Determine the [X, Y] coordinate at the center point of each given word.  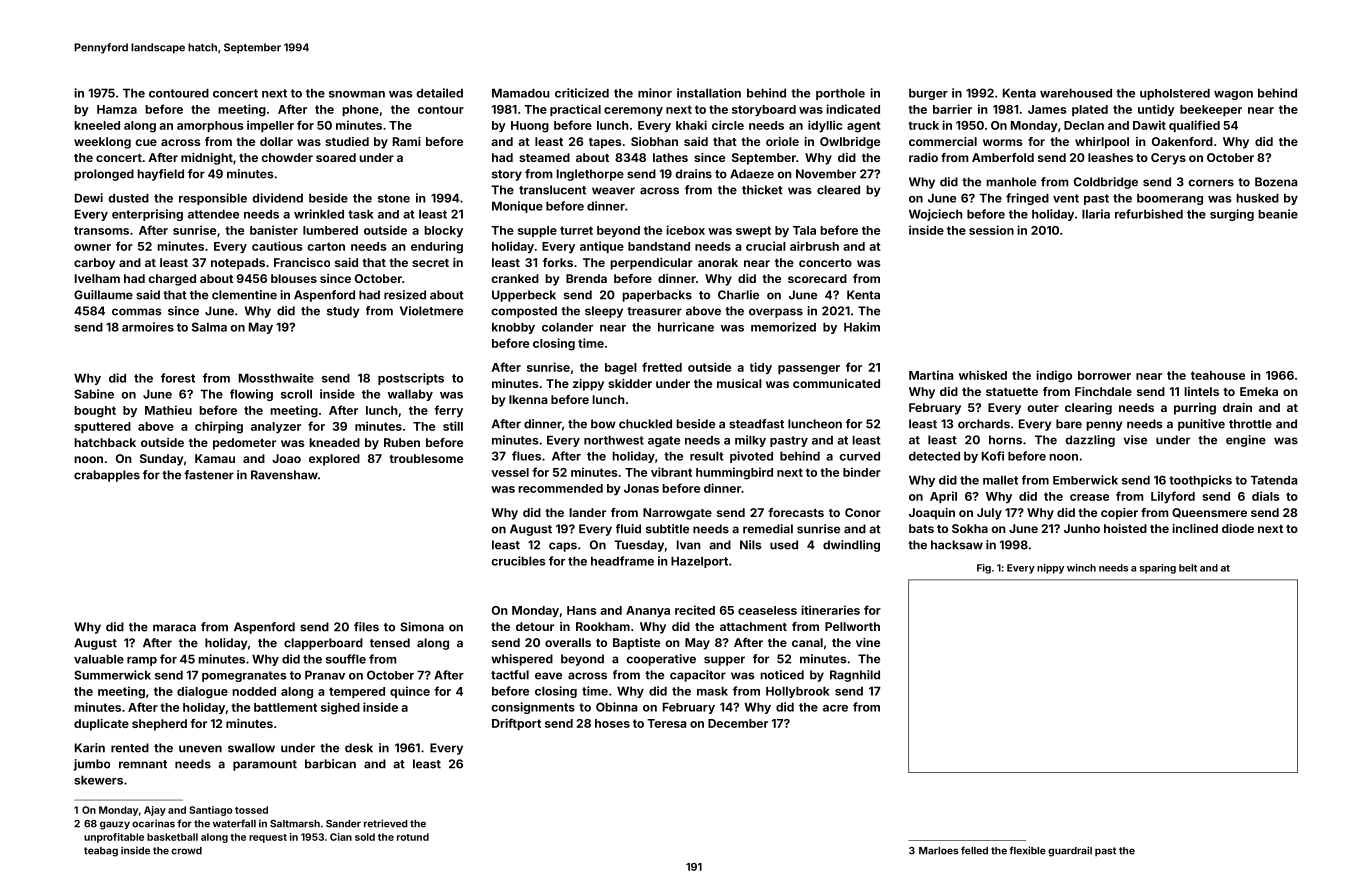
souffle [346, 659]
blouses [294, 278]
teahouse [1218, 375]
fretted [662, 367]
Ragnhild [855, 676]
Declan [1084, 125]
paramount [265, 765]
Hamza [117, 109]
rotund [413, 837]
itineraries [830, 610]
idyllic [825, 126]
